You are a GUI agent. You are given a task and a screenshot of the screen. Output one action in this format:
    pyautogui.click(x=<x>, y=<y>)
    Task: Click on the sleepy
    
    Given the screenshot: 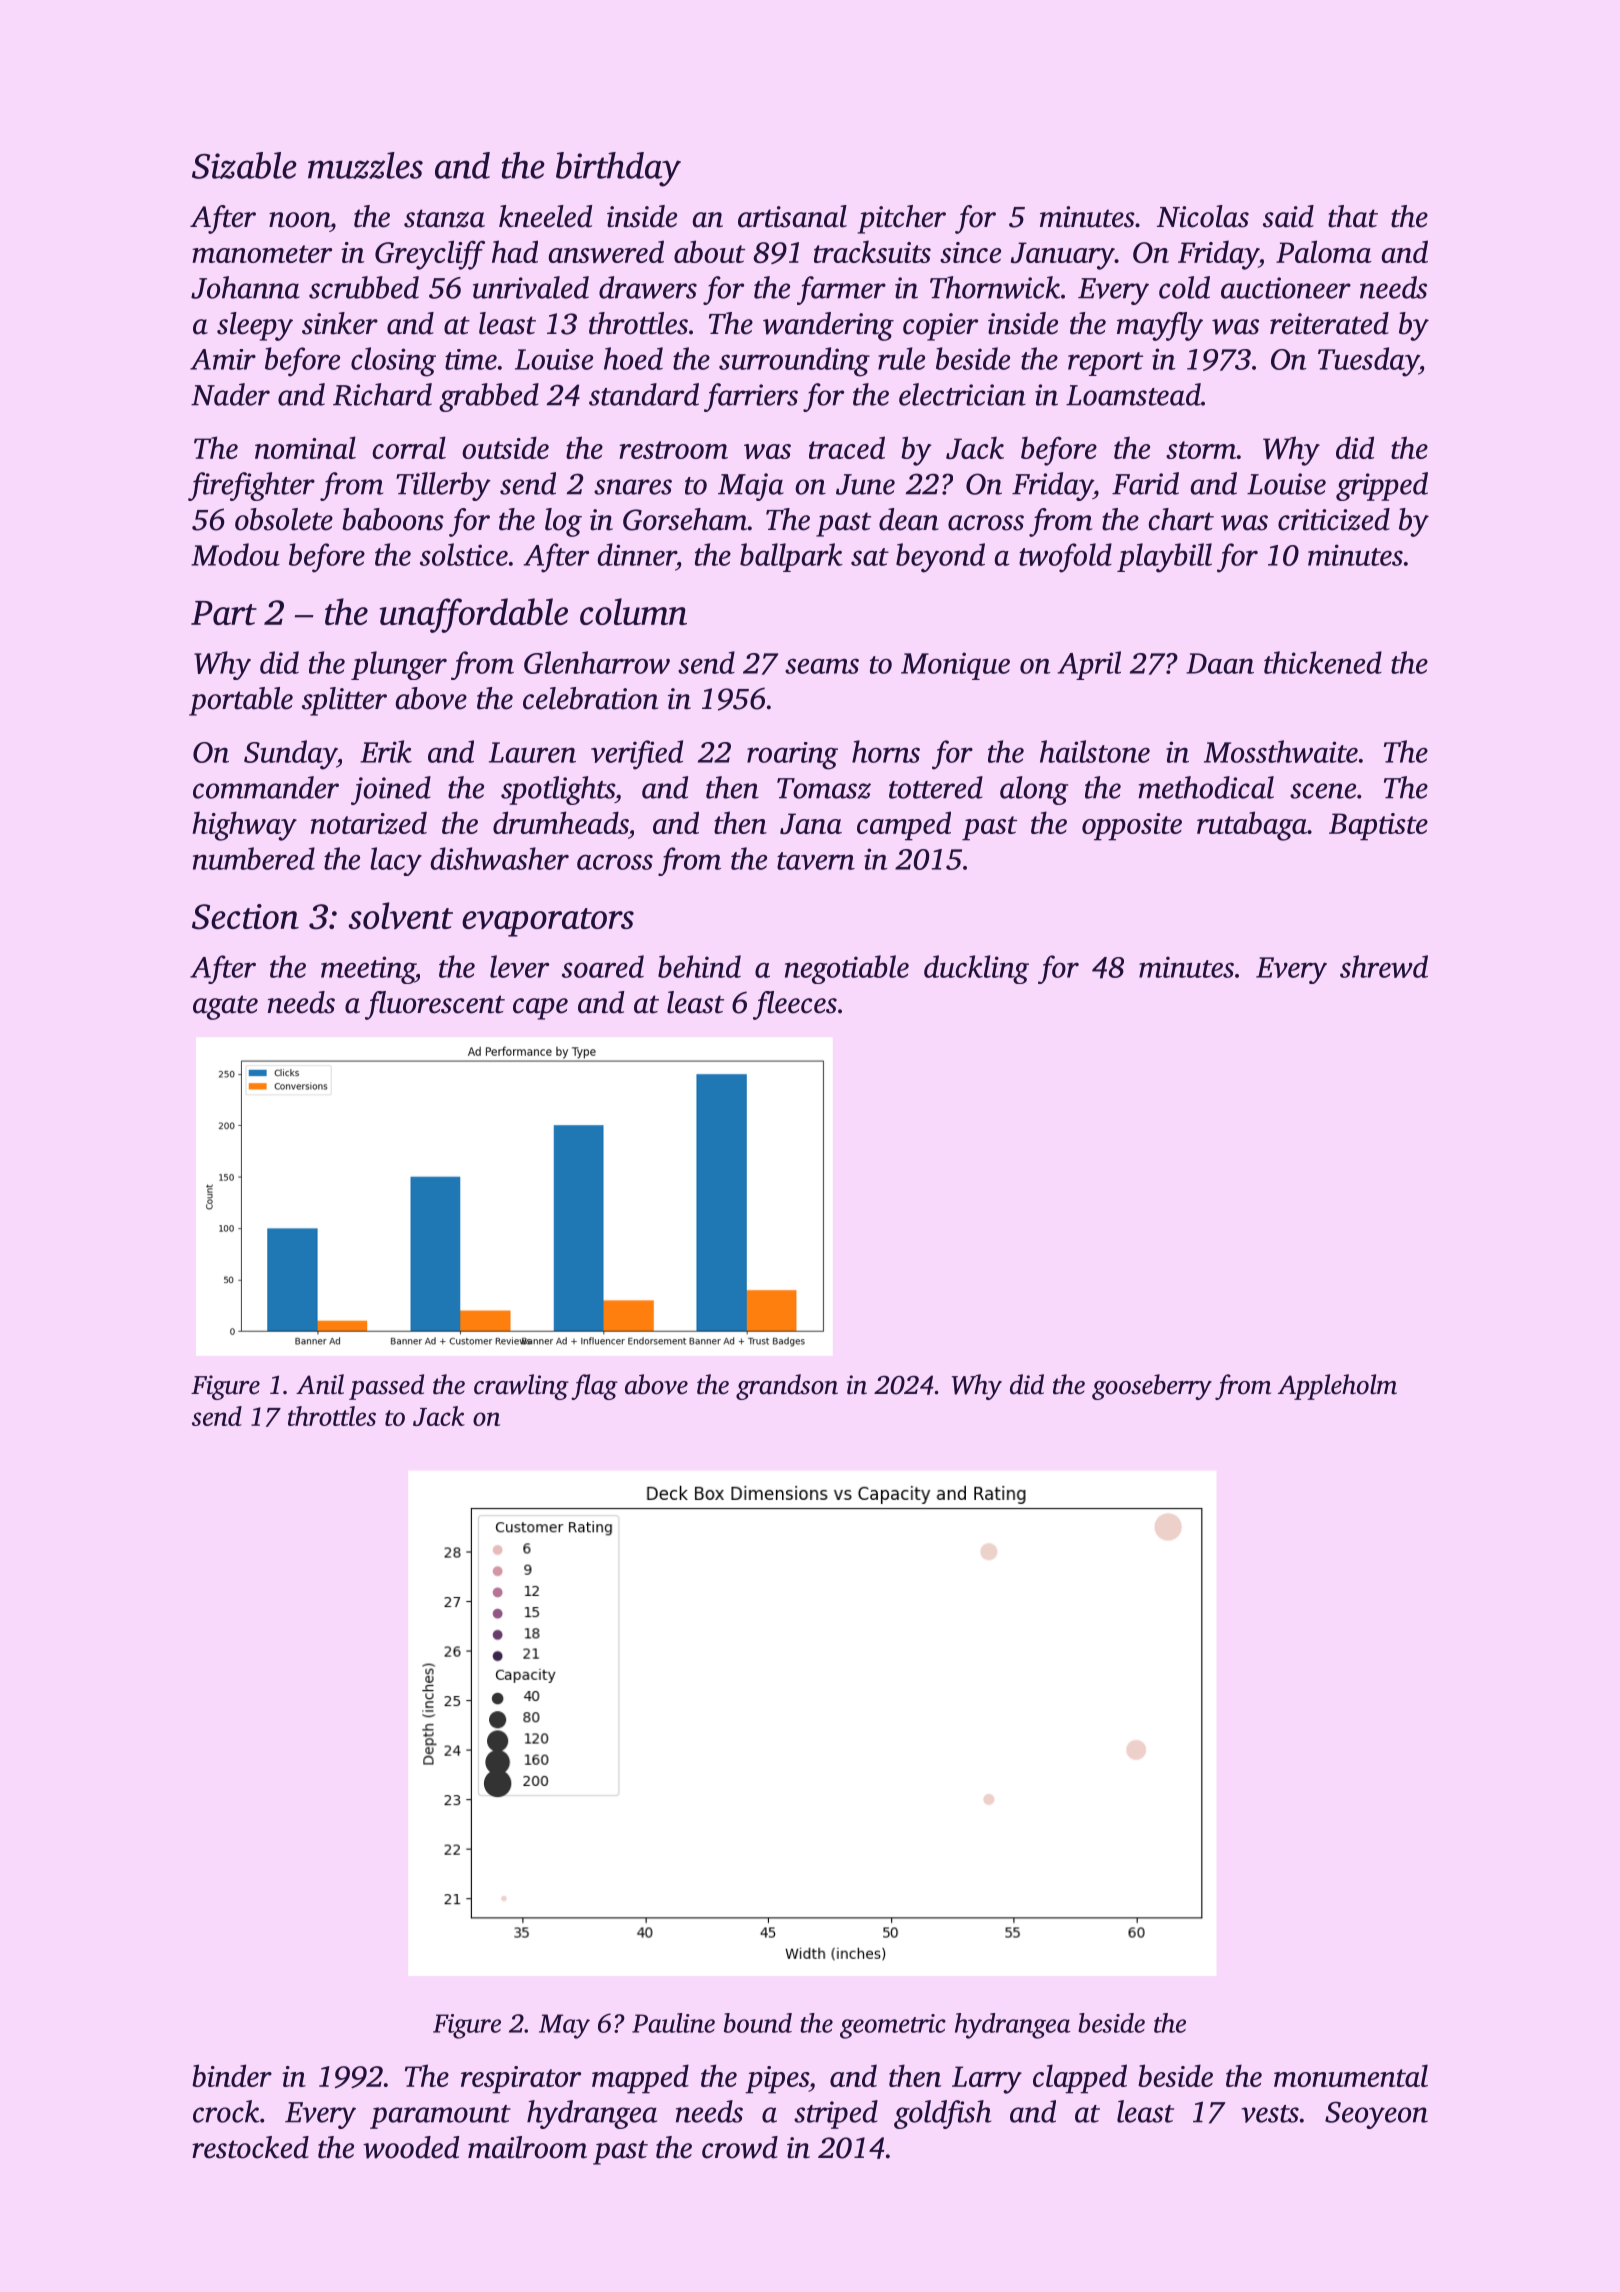 What is the action you would take?
    pyautogui.click(x=255, y=326)
